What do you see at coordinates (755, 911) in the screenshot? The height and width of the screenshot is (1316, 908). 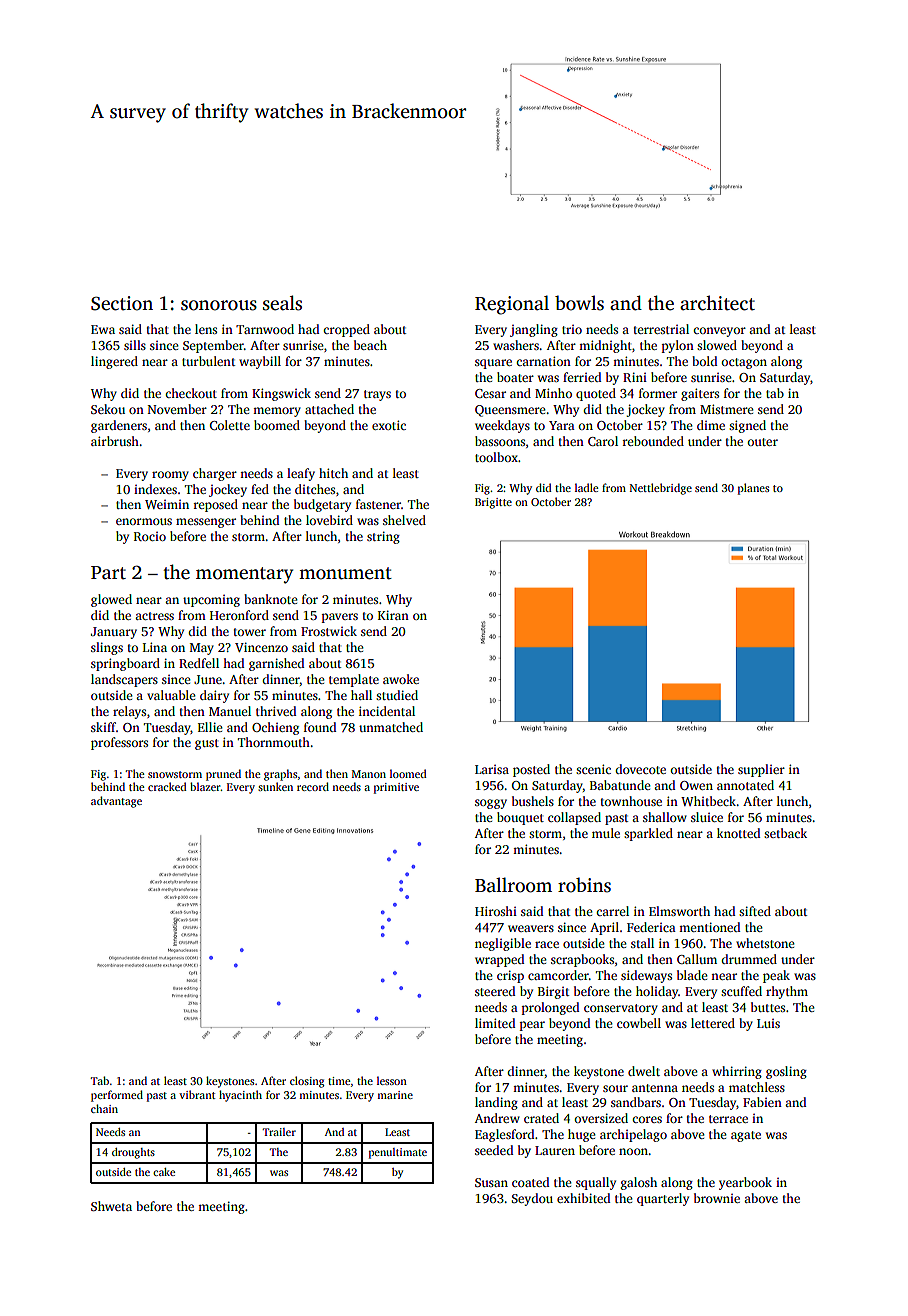 I see `sifted` at bounding box center [755, 911].
